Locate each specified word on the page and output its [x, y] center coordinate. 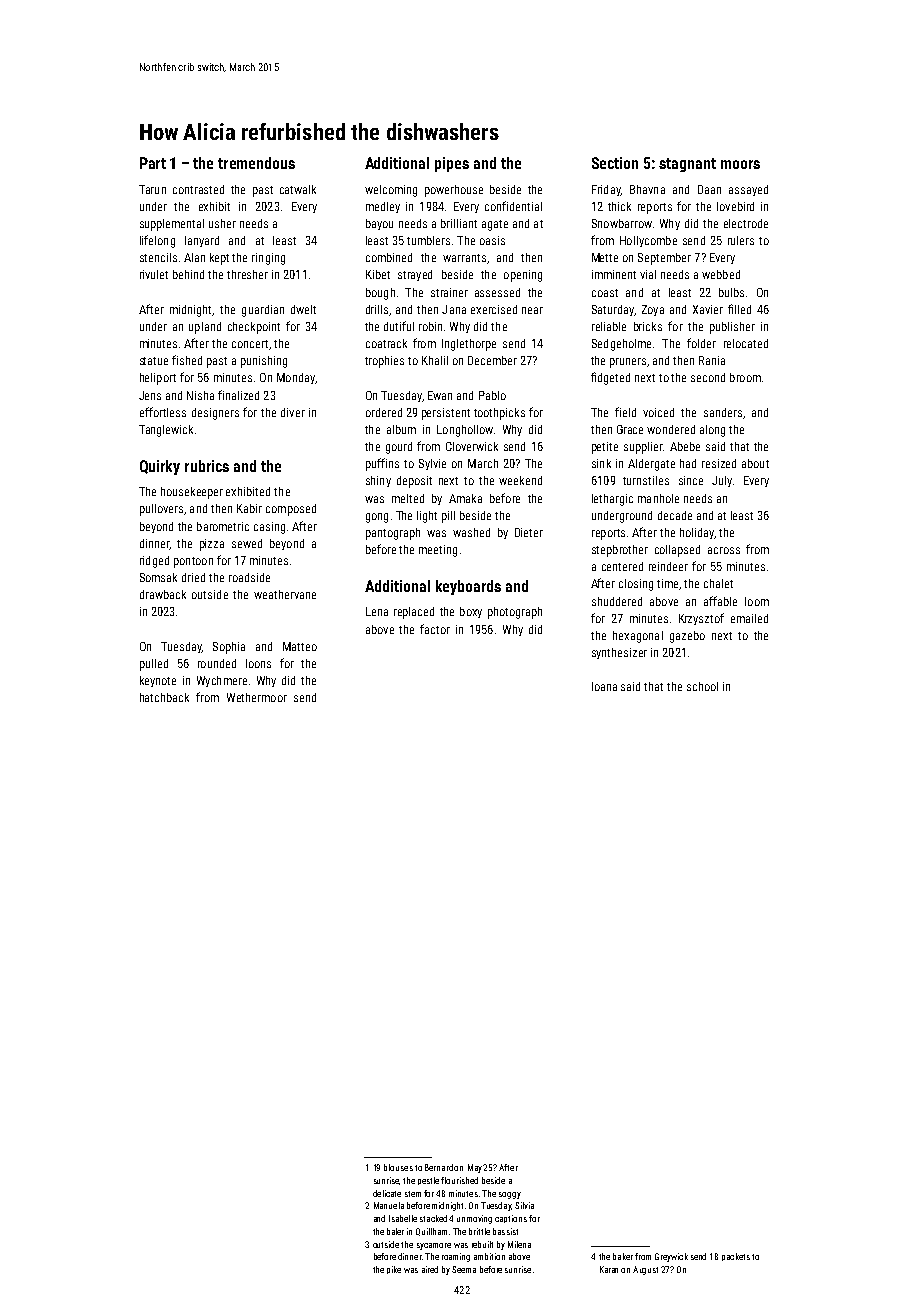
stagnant [687, 165]
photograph [515, 613]
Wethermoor [257, 697]
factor [435, 629]
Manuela [389, 1205]
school [702, 686]
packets [736, 1257]
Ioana [604, 686]
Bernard [439, 1167]
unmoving [474, 1219]
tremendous [256, 163]
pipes [452, 164]
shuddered [617, 601]
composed [291, 510]
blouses [398, 1167]
